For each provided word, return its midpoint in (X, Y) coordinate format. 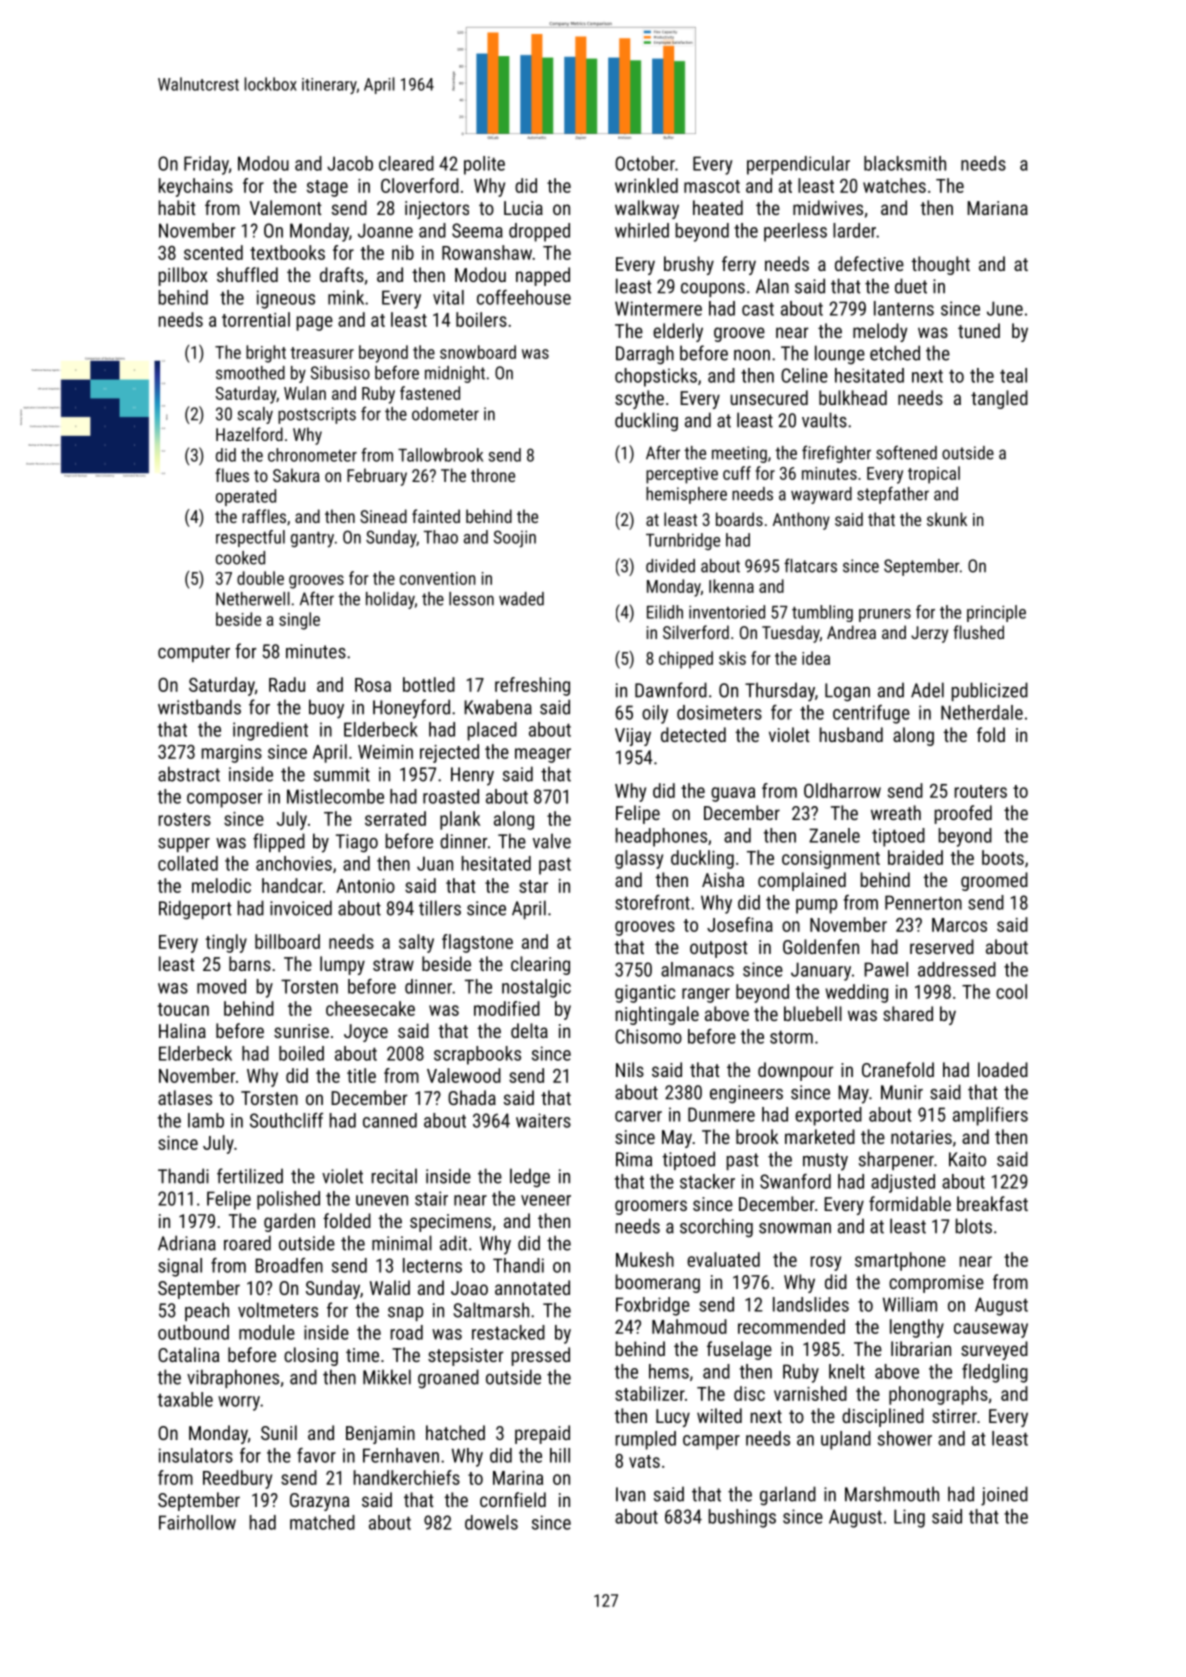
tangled (999, 399)
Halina (182, 1030)
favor (316, 1455)
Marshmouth (892, 1494)
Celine (804, 375)
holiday (390, 600)
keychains (196, 187)
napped (543, 276)
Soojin (515, 539)
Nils (630, 1069)
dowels (491, 1522)
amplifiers (990, 1116)
